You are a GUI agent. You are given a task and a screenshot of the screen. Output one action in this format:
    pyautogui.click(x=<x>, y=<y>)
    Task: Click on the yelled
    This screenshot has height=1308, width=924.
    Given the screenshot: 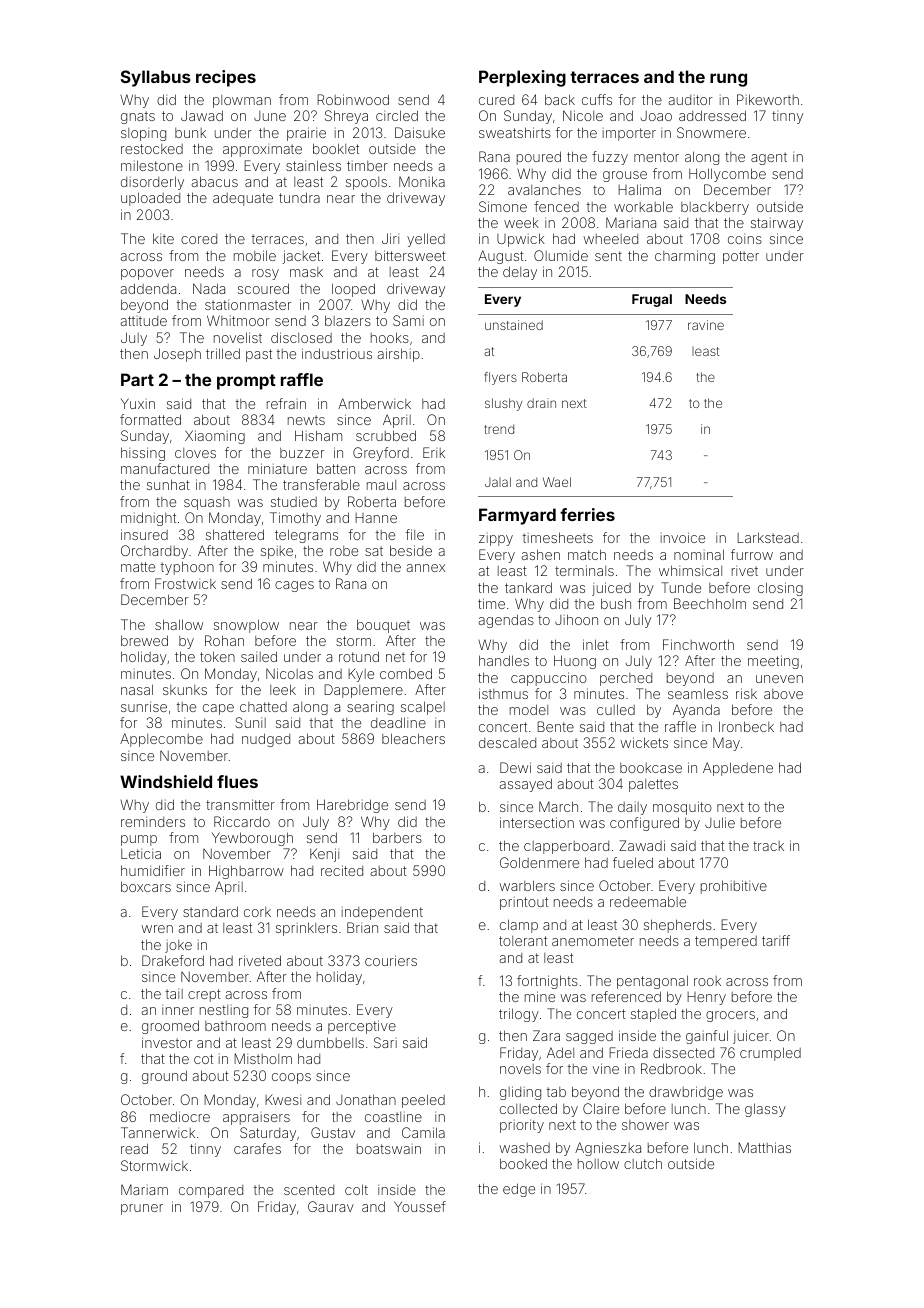 What is the action you would take?
    pyautogui.click(x=426, y=240)
